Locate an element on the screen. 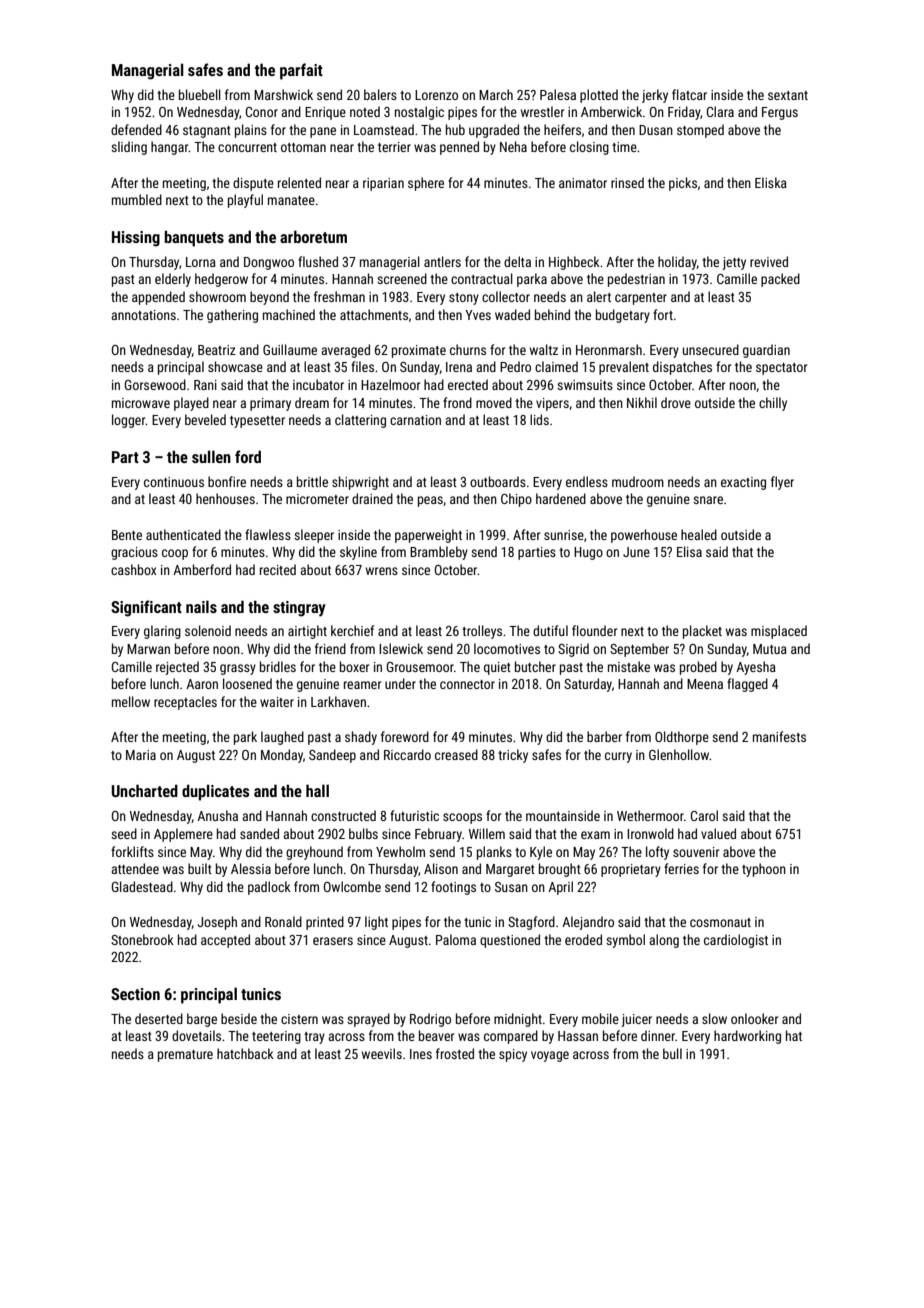 The height and width of the screenshot is (1308, 924). Eliska is located at coordinates (771, 182).
